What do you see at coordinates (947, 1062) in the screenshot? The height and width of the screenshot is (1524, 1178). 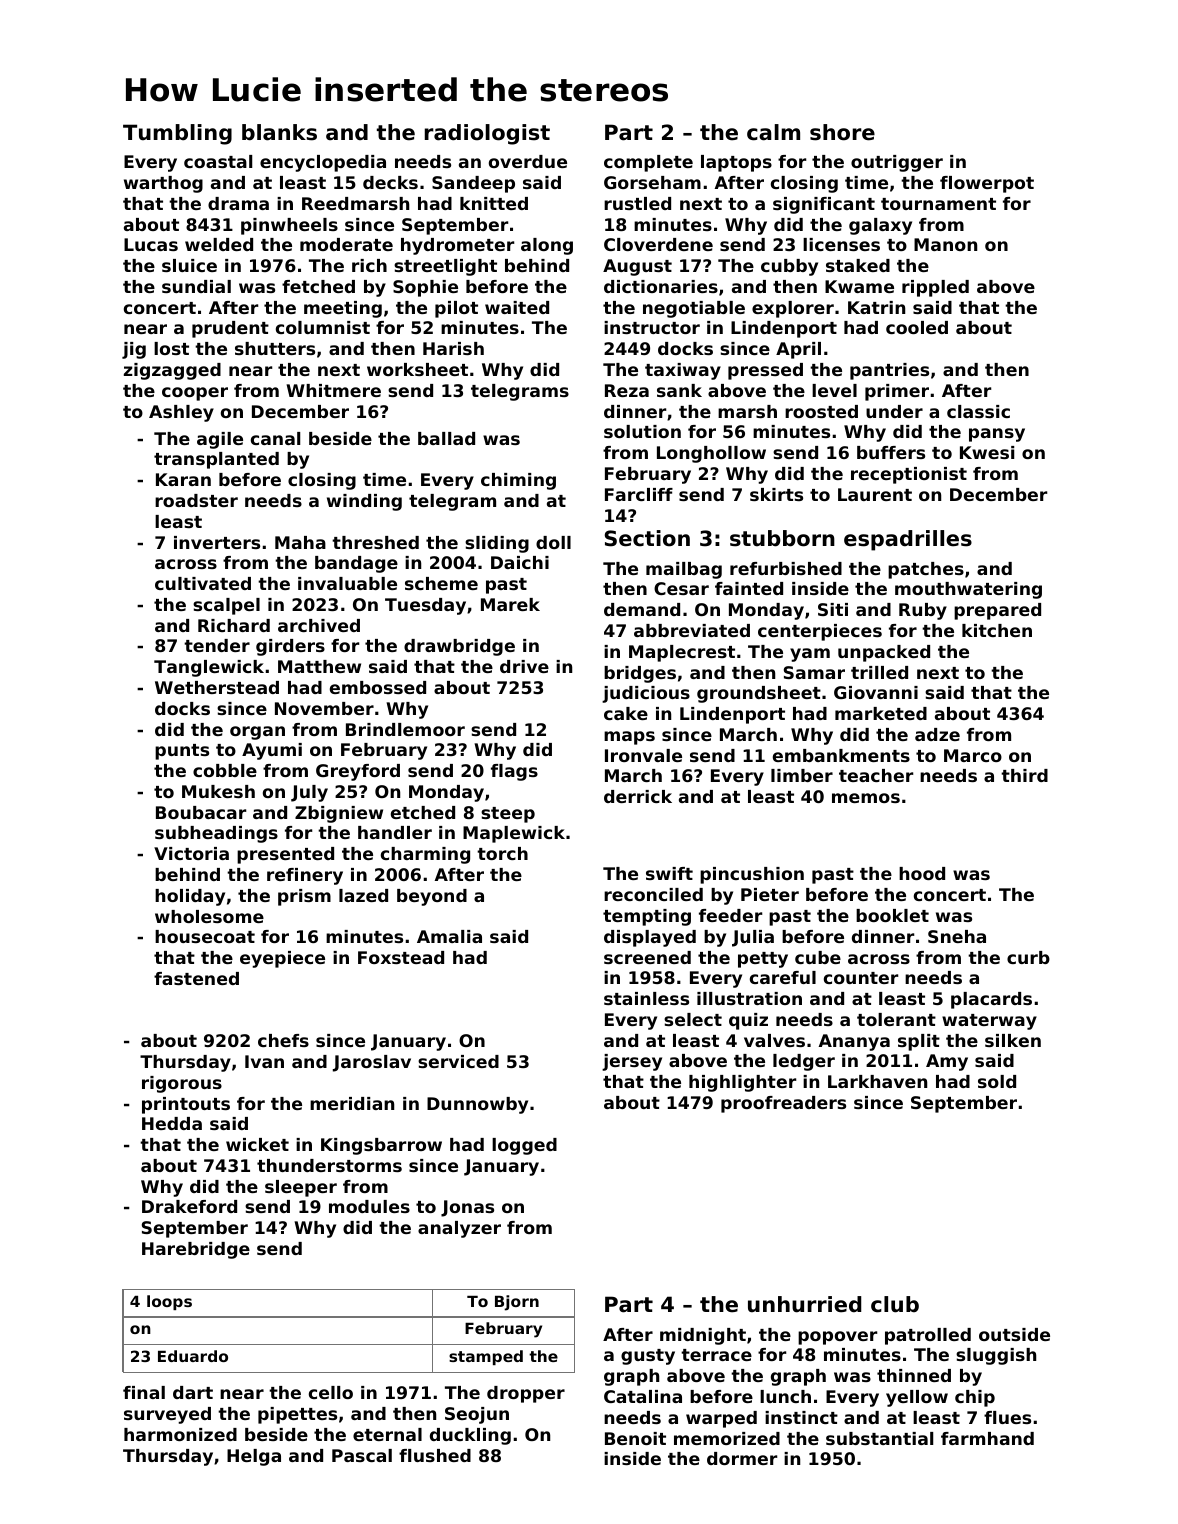 I see `Amy` at bounding box center [947, 1062].
